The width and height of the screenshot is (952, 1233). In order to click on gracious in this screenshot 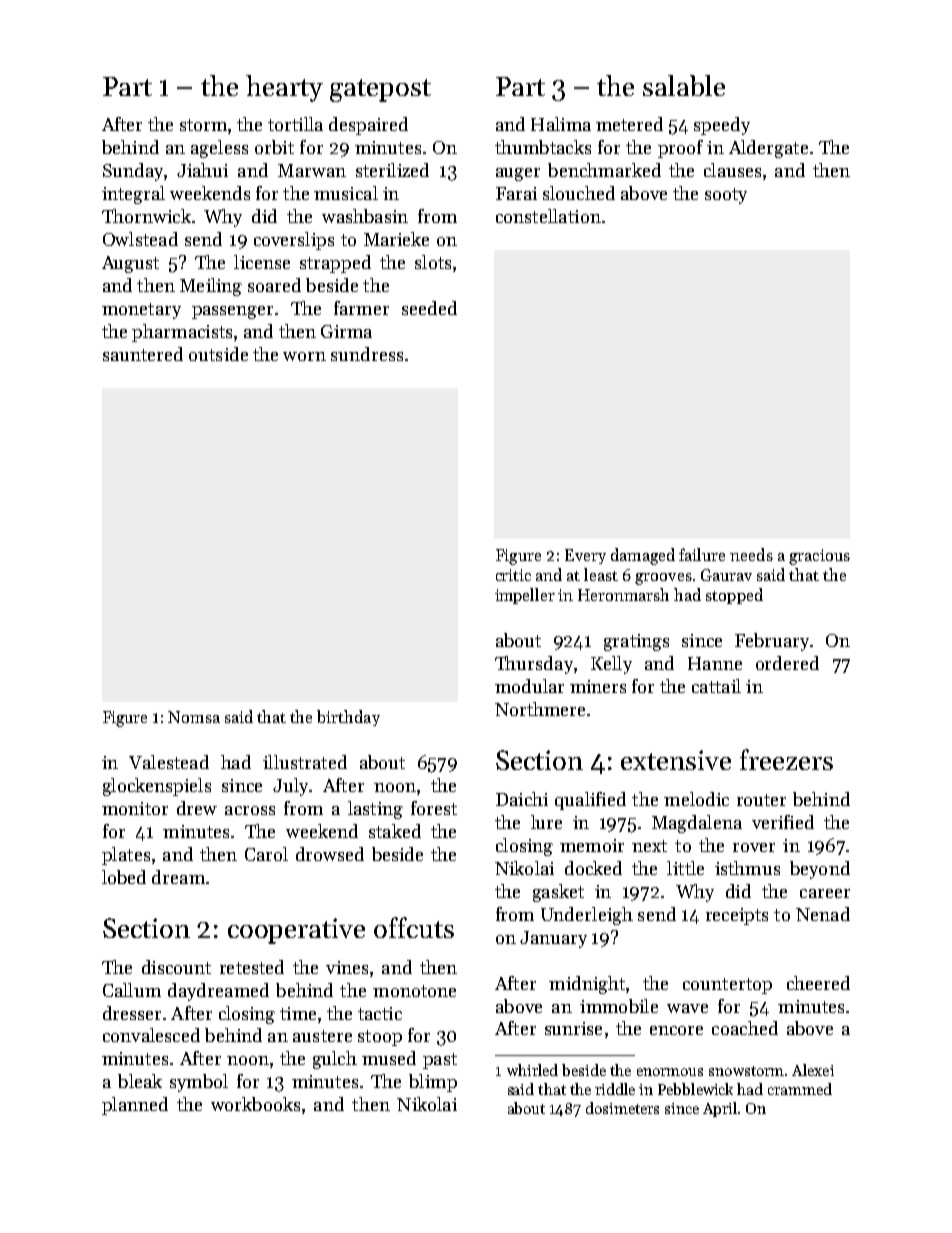, I will do `click(819, 557)`.
